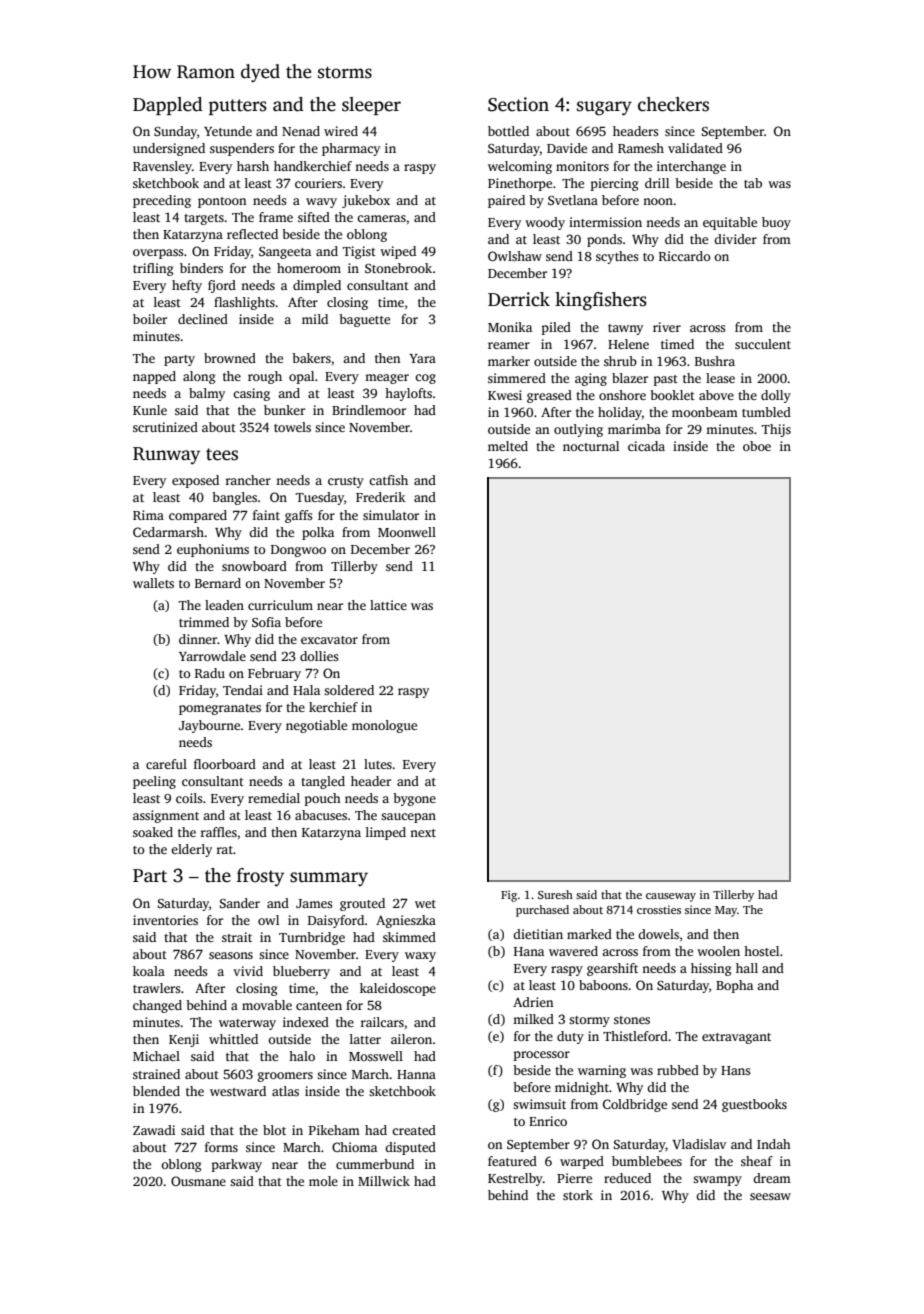  I want to click on Brindlemoor, so click(369, 410).
